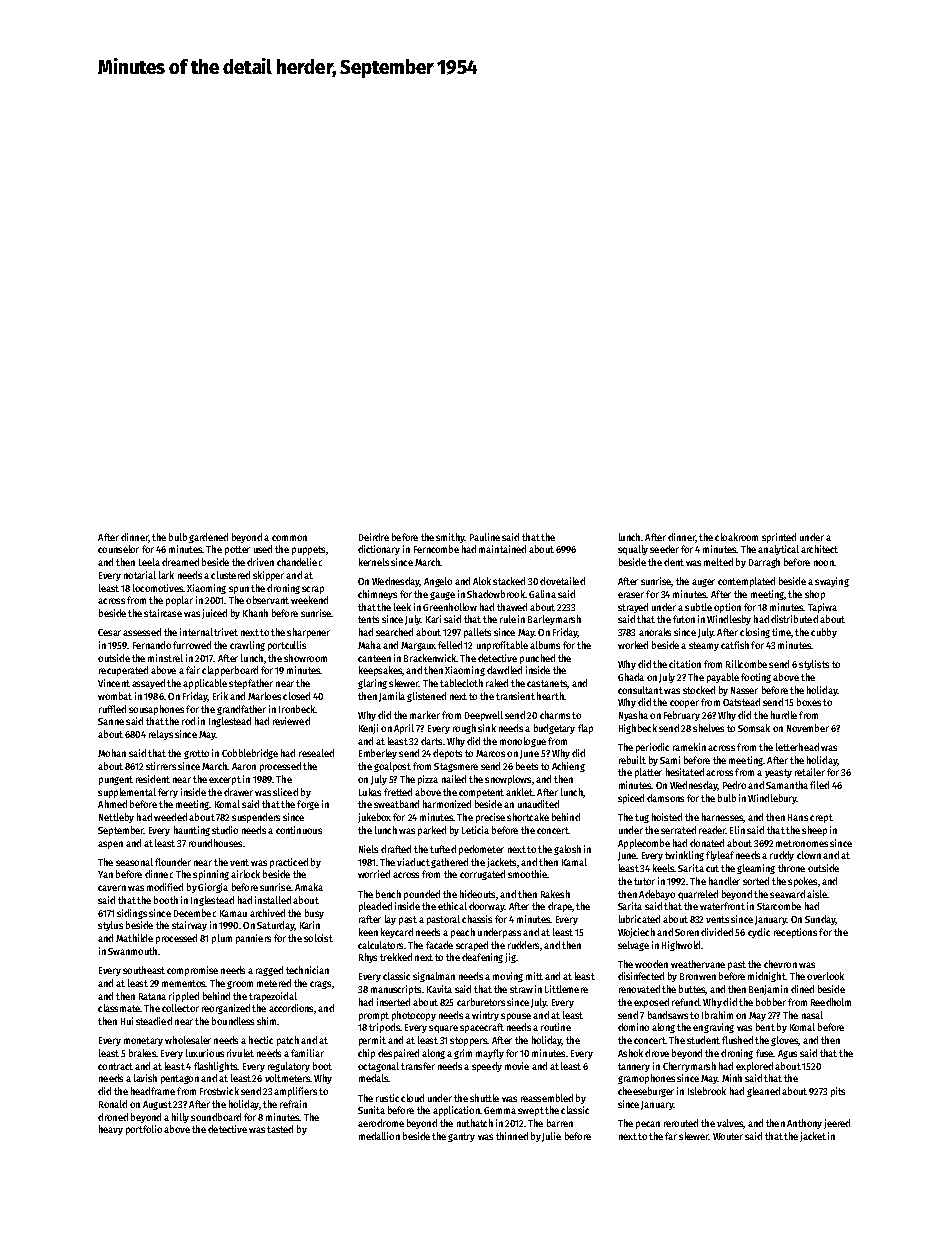 This image has width=952, height=1233. I want to click on tasted, so click(280, 1129).
